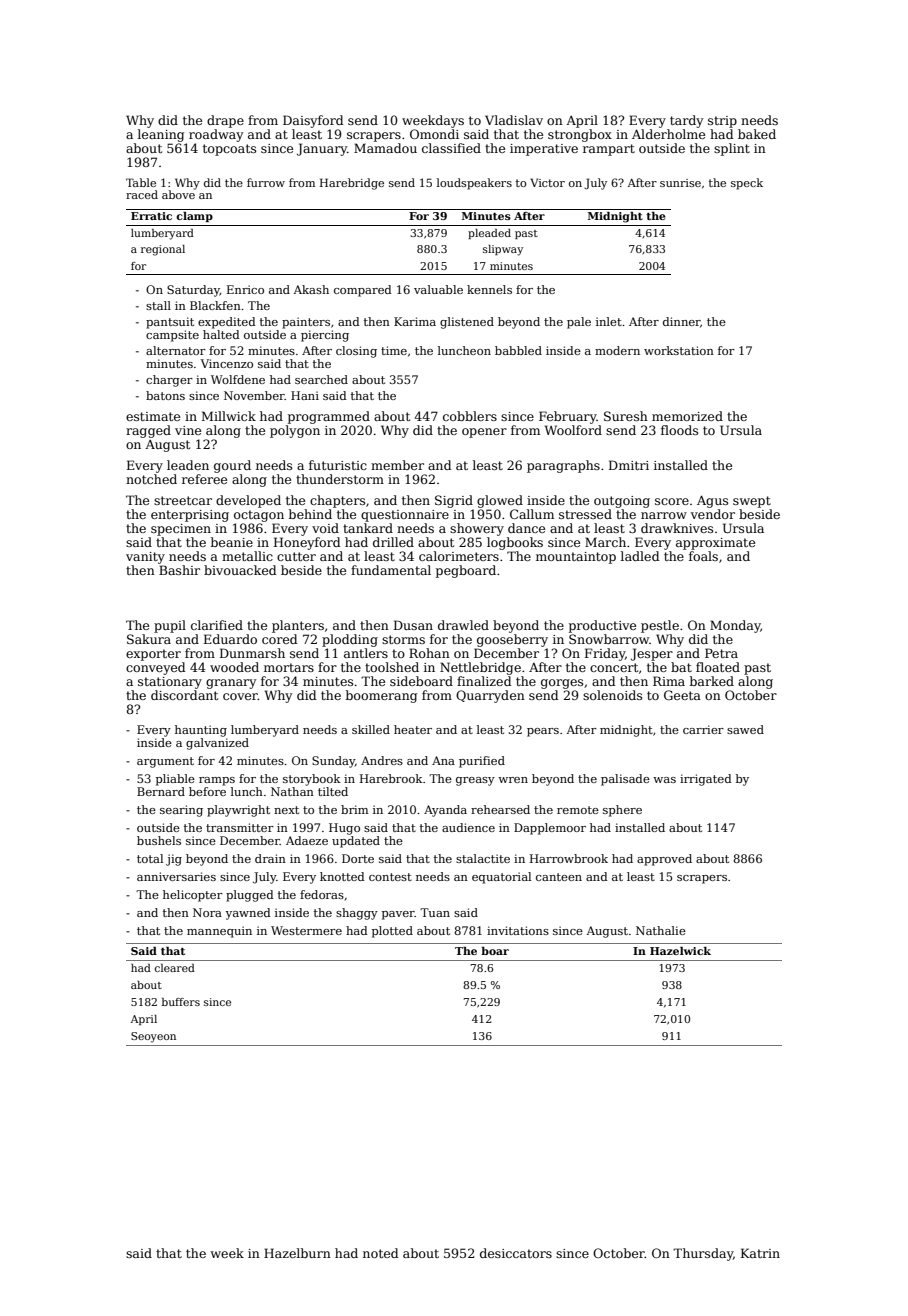 The width and height of the document is (908, 1316). I want to click on raced, so click(142, 194).
